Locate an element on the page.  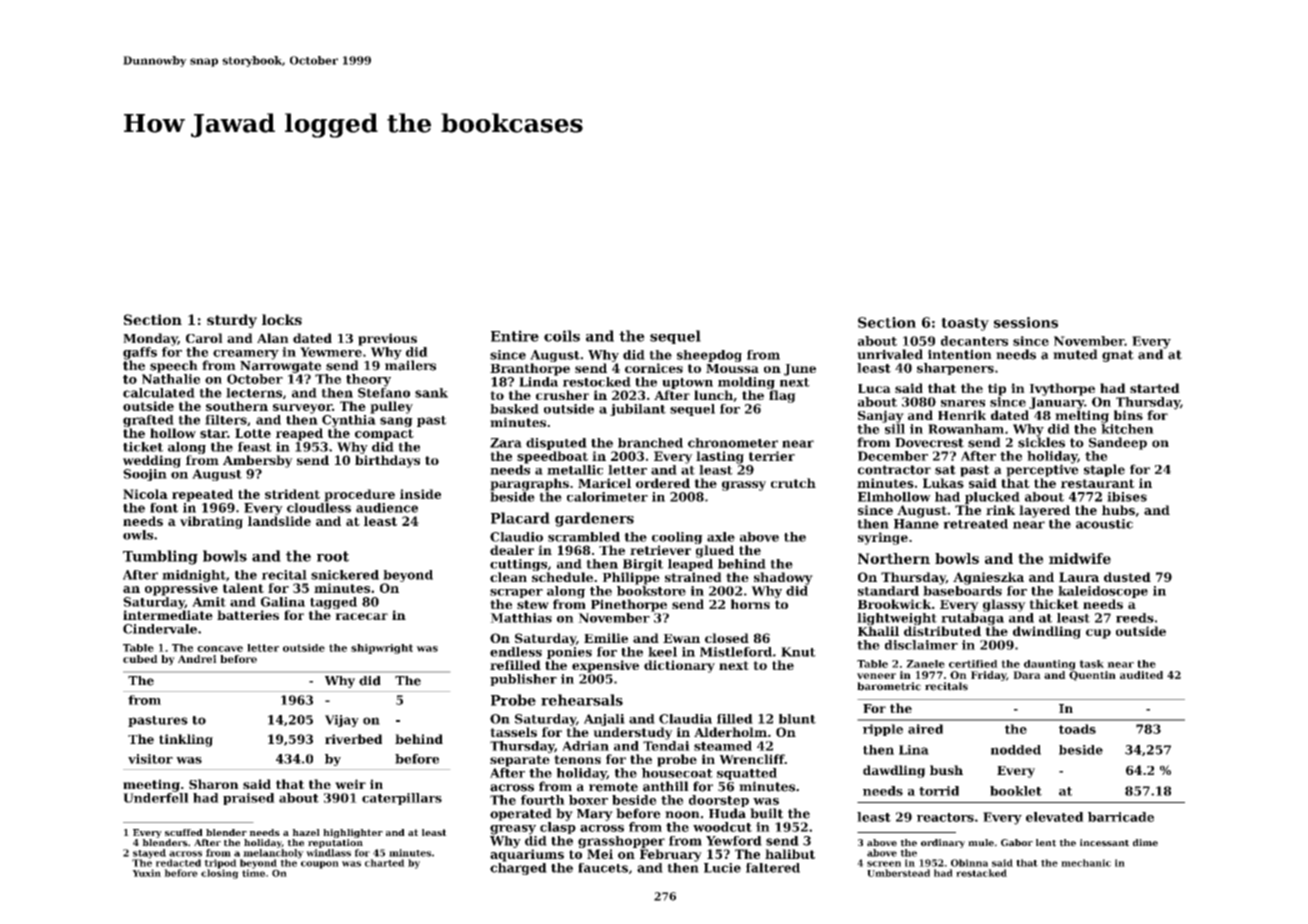
muted is located at coordinates (1075, 354).
